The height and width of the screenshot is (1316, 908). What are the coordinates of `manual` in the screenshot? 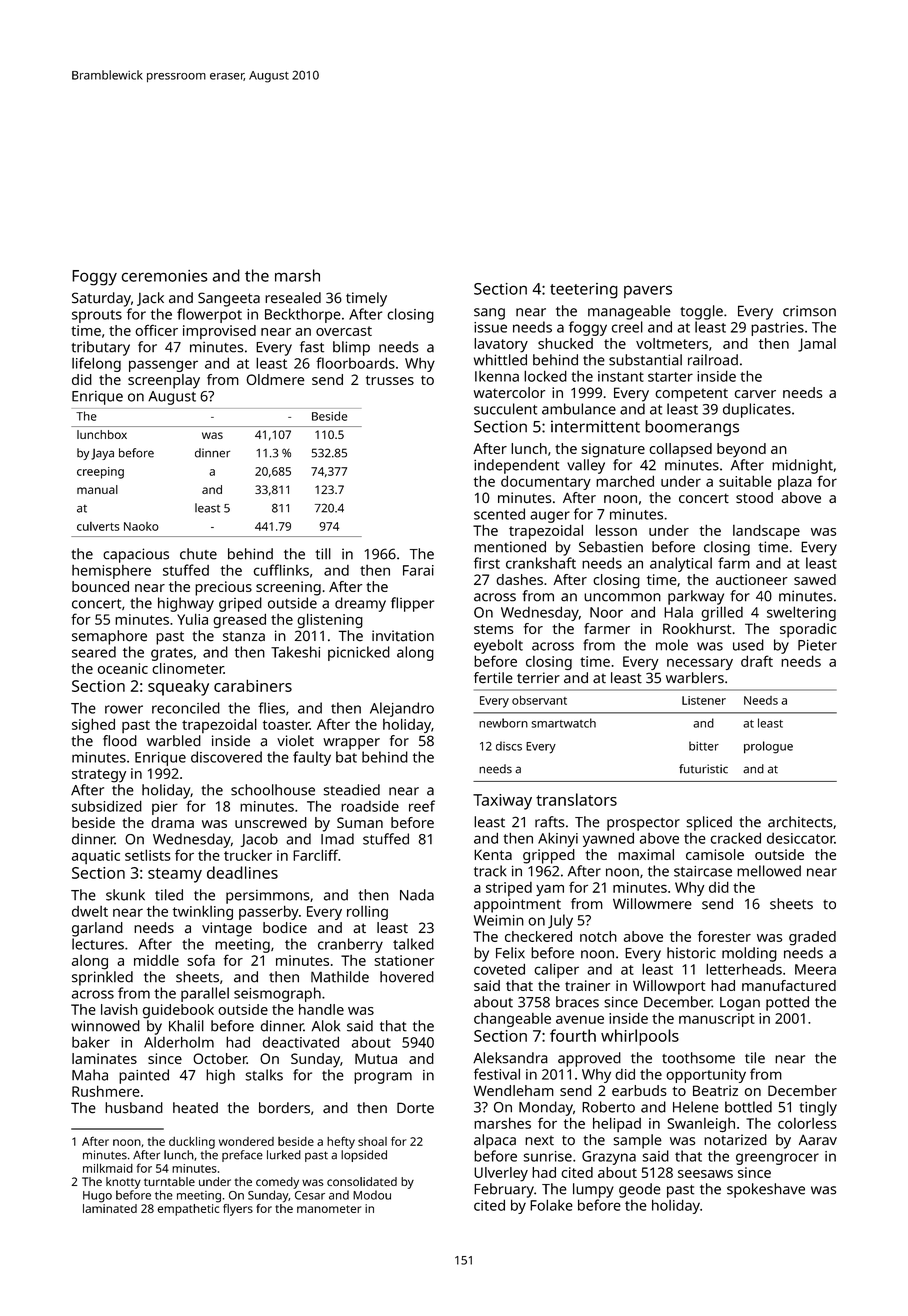 It's located at (97, 489).
